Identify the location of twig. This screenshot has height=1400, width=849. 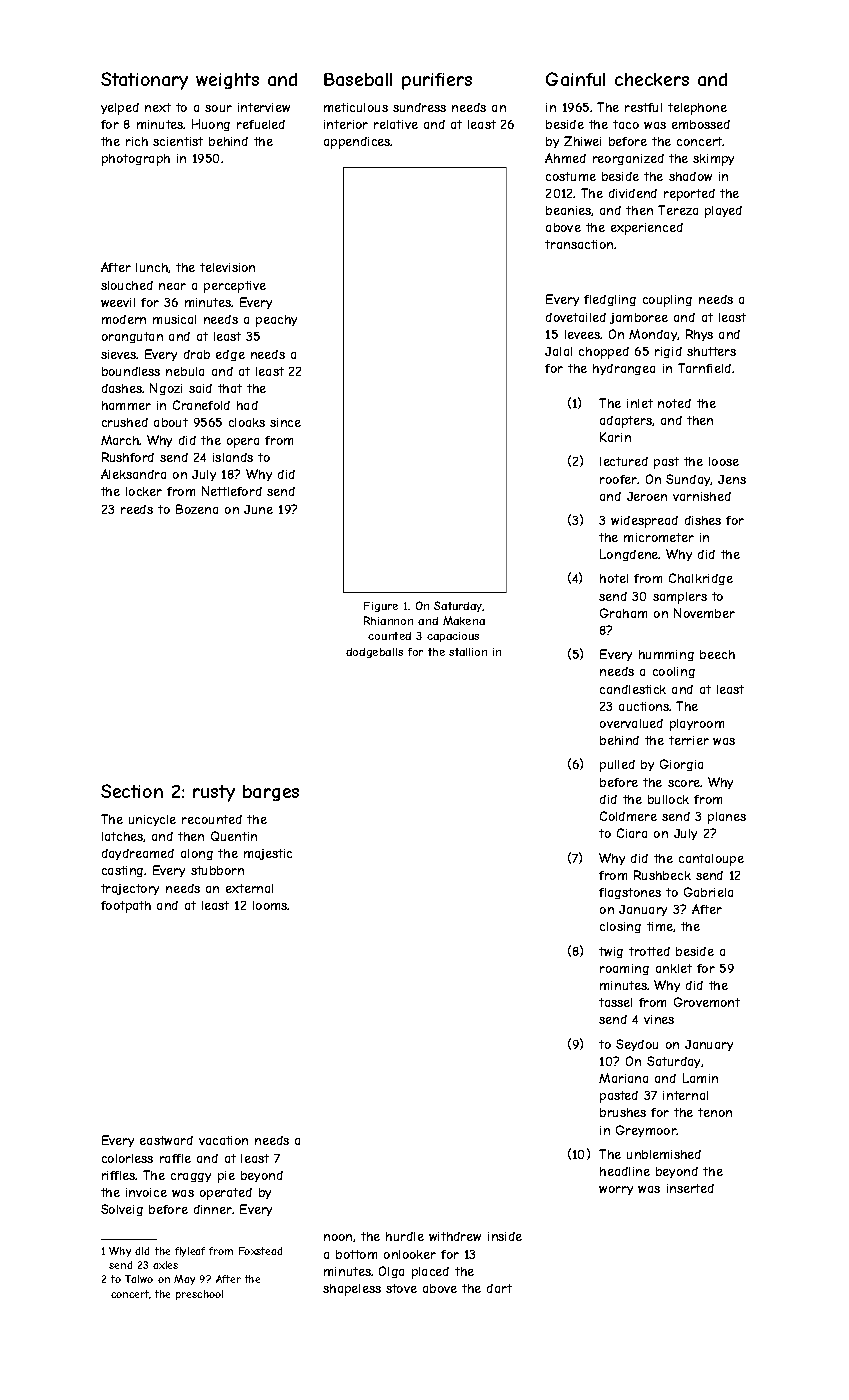
(611, 952).
